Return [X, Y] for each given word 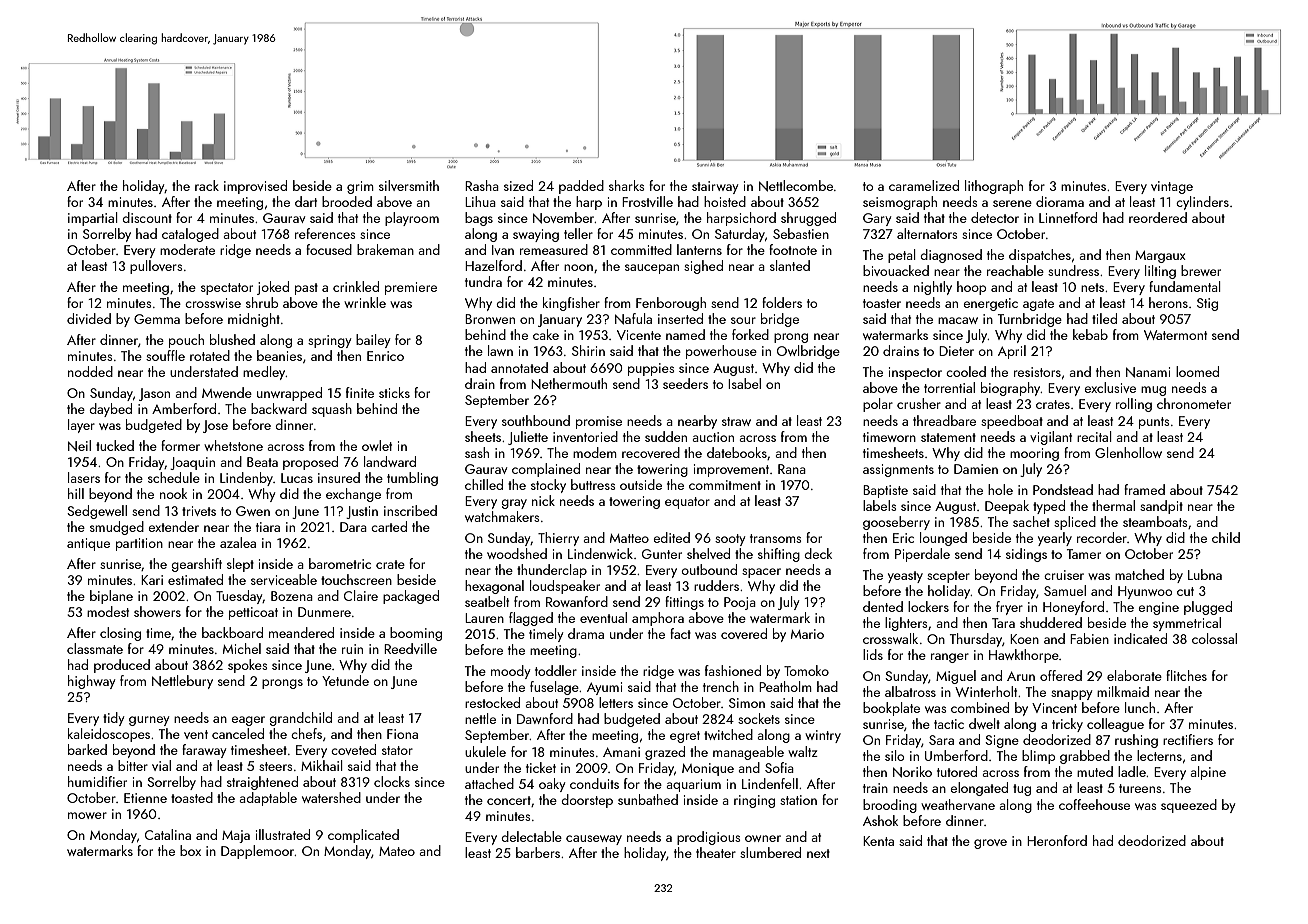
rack [207, 185]
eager [248, 721]
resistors [1037, 372]
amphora [658, 619]
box [190, 850]
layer [81, 426]
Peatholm [785, 686]
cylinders [1202, 203]
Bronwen [490, 319]
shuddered [1051, 622]
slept [240, 565]
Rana [792, 469]
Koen [1024, 639]
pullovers [156, 267]
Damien [976, 469]
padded [581, 187]
